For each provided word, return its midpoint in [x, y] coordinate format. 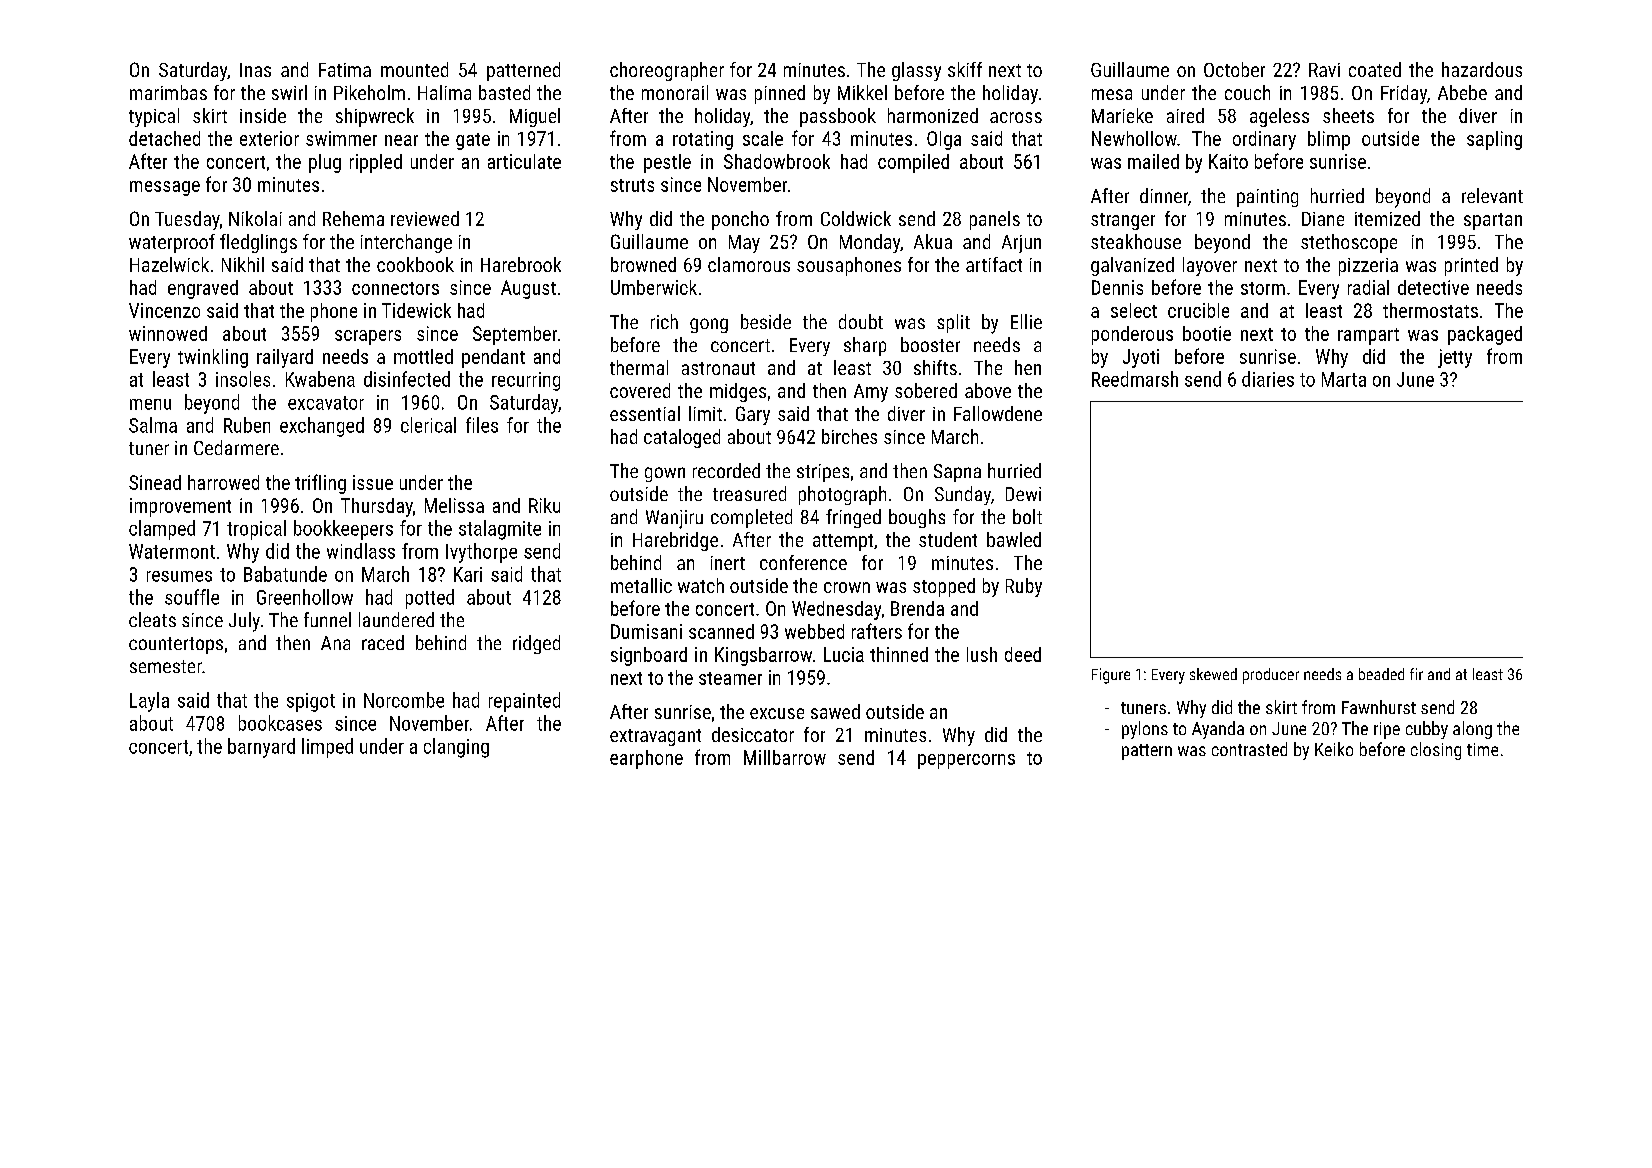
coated [1375, 69]
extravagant [655, 737]
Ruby [1024, 587]
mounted [414, 69]
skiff [965, 69]
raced [383, 642]
